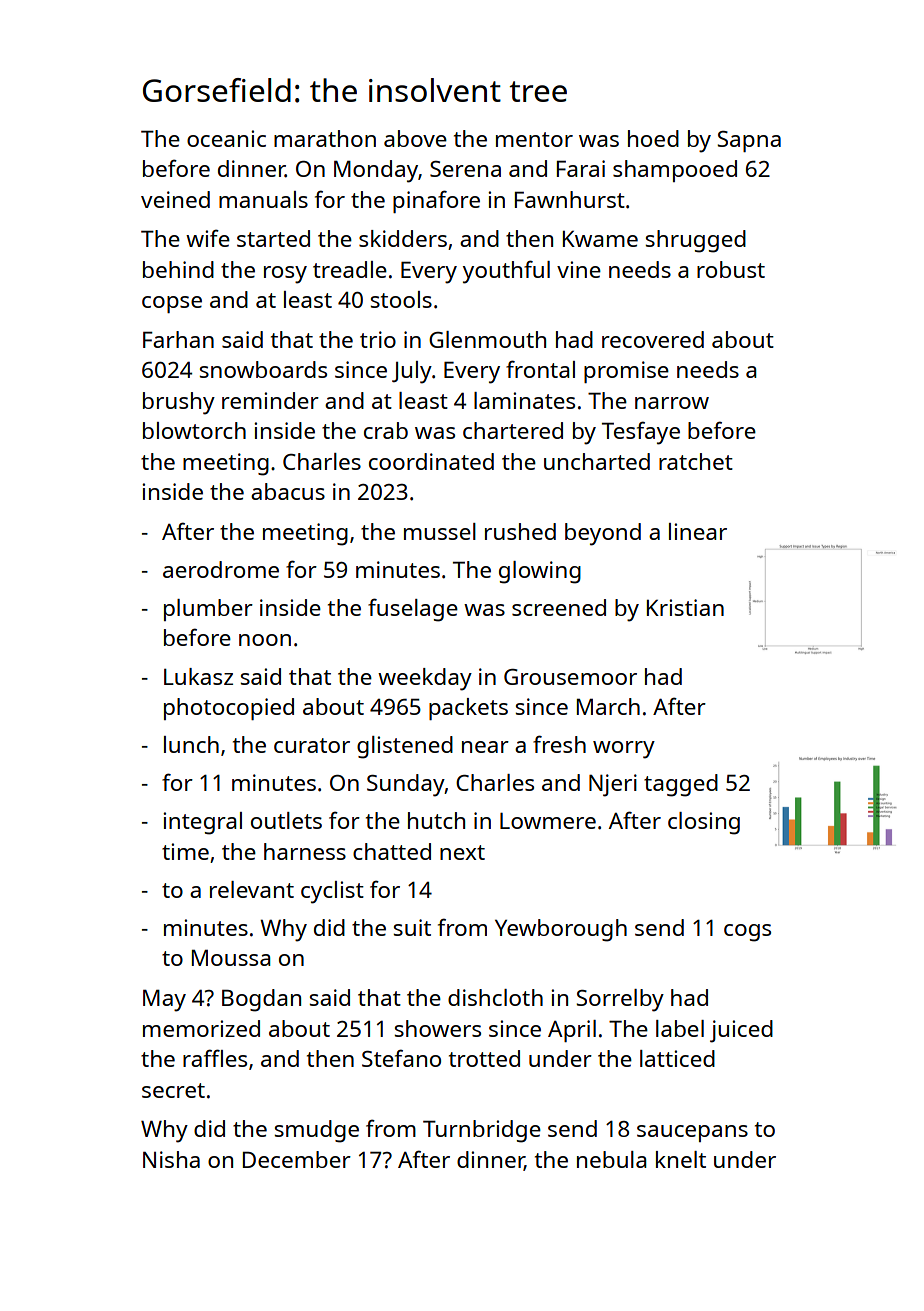 This page has width=924, height=1311. I want to click on Bogdan, so click(261, 1000).
